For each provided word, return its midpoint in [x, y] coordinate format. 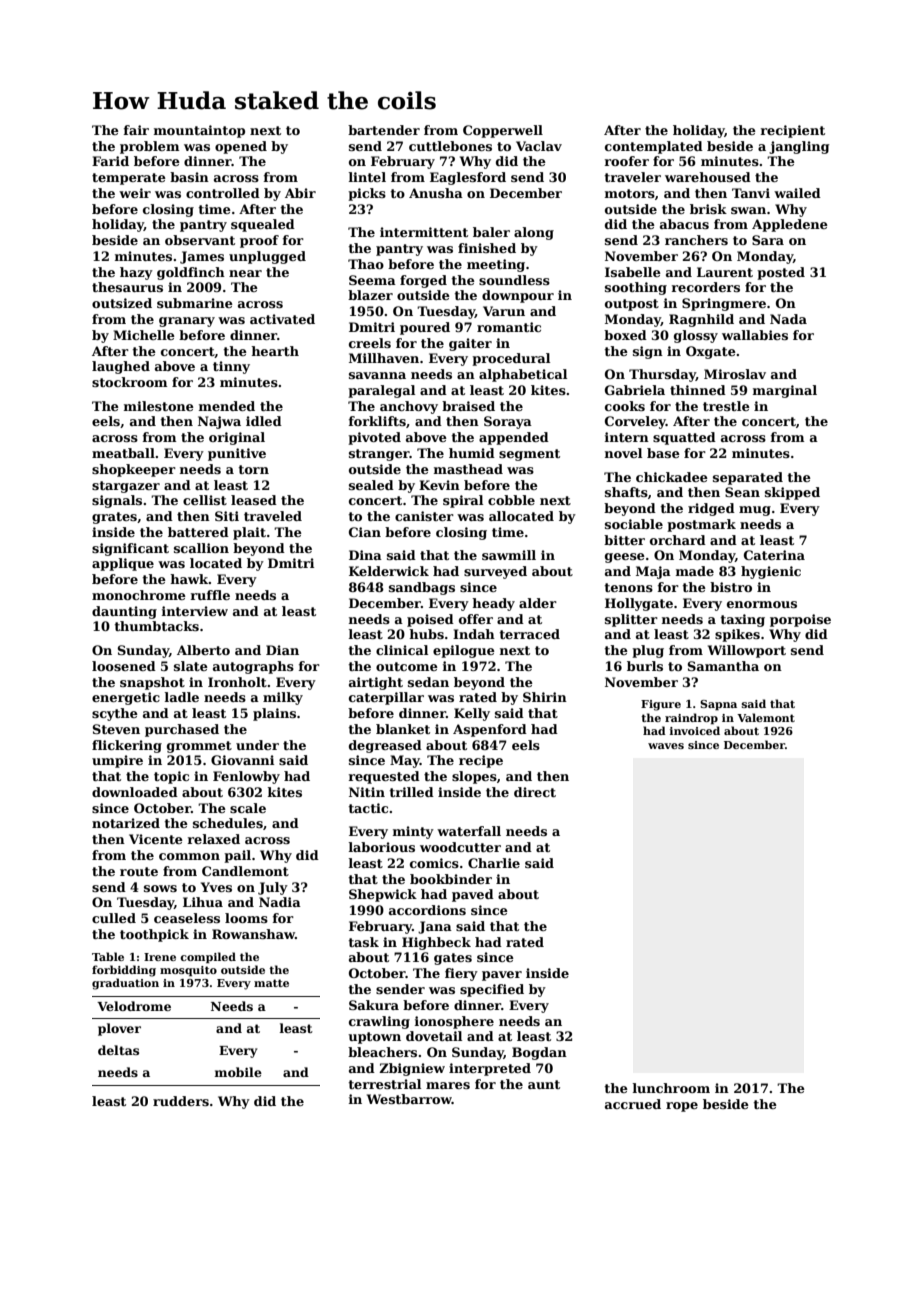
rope [682, 1107]
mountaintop [199, 131]
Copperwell [503, 131]
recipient [793, 131]
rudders [181, 1101]
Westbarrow [409, 1099]
